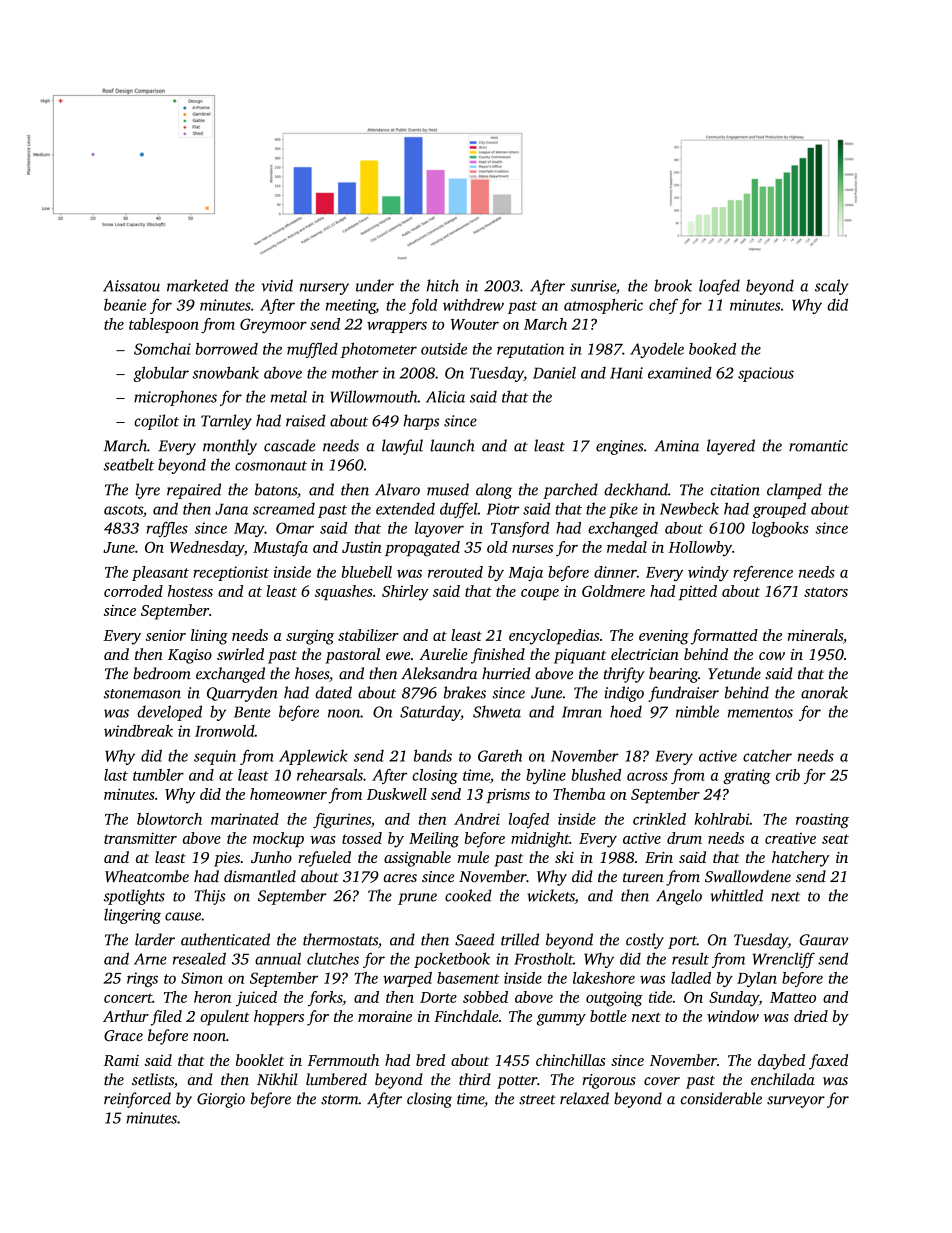 The height and width of the screenshot is (1233, 952). Describe the element at coordinates (673, 285) in the screenshot. I see `brook` at that location.
